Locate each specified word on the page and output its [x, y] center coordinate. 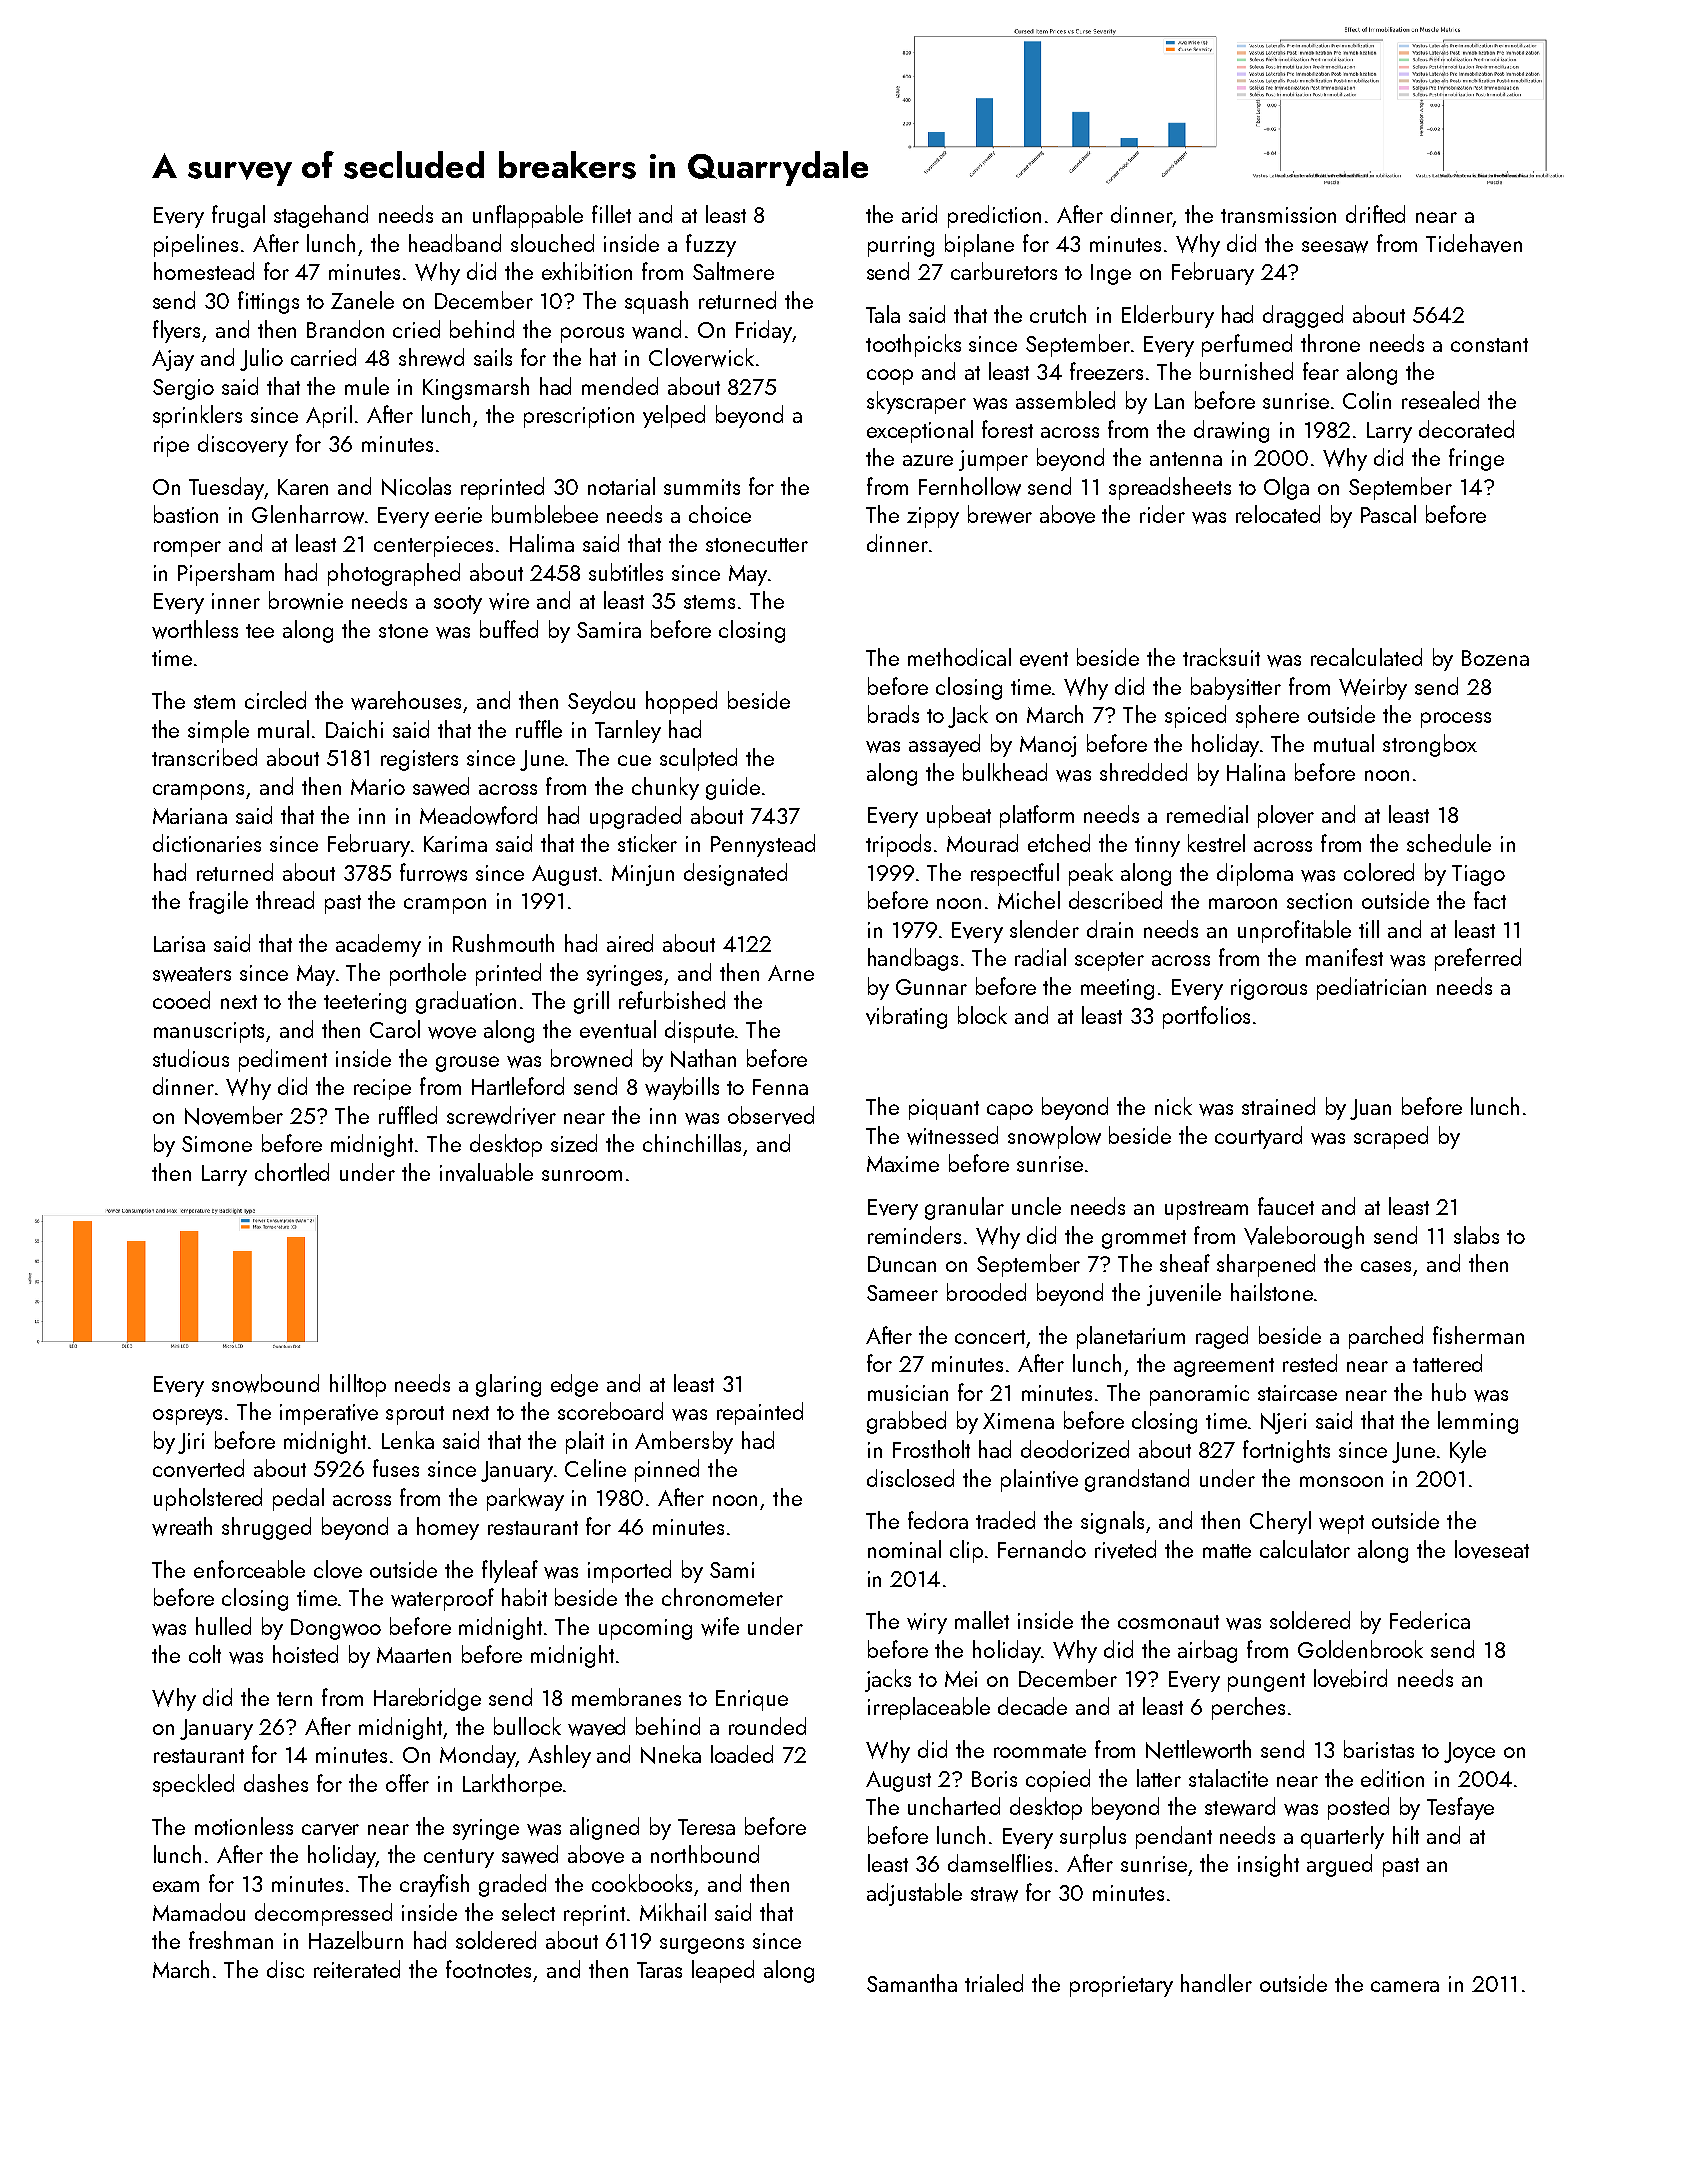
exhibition [587, 271]
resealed [1440, 400]
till [1369, 929]
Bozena [1495, 658]
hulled [223, 1626]
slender [1044, 929]
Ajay [173, 360]
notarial [621, 486]
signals [1112, 1522]
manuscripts [209, 1032]
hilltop [358, 1385]
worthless [195, 629]
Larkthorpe [512, 1785]
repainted [760, 1413]
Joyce [1469, 1752]
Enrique [752, 1700]
